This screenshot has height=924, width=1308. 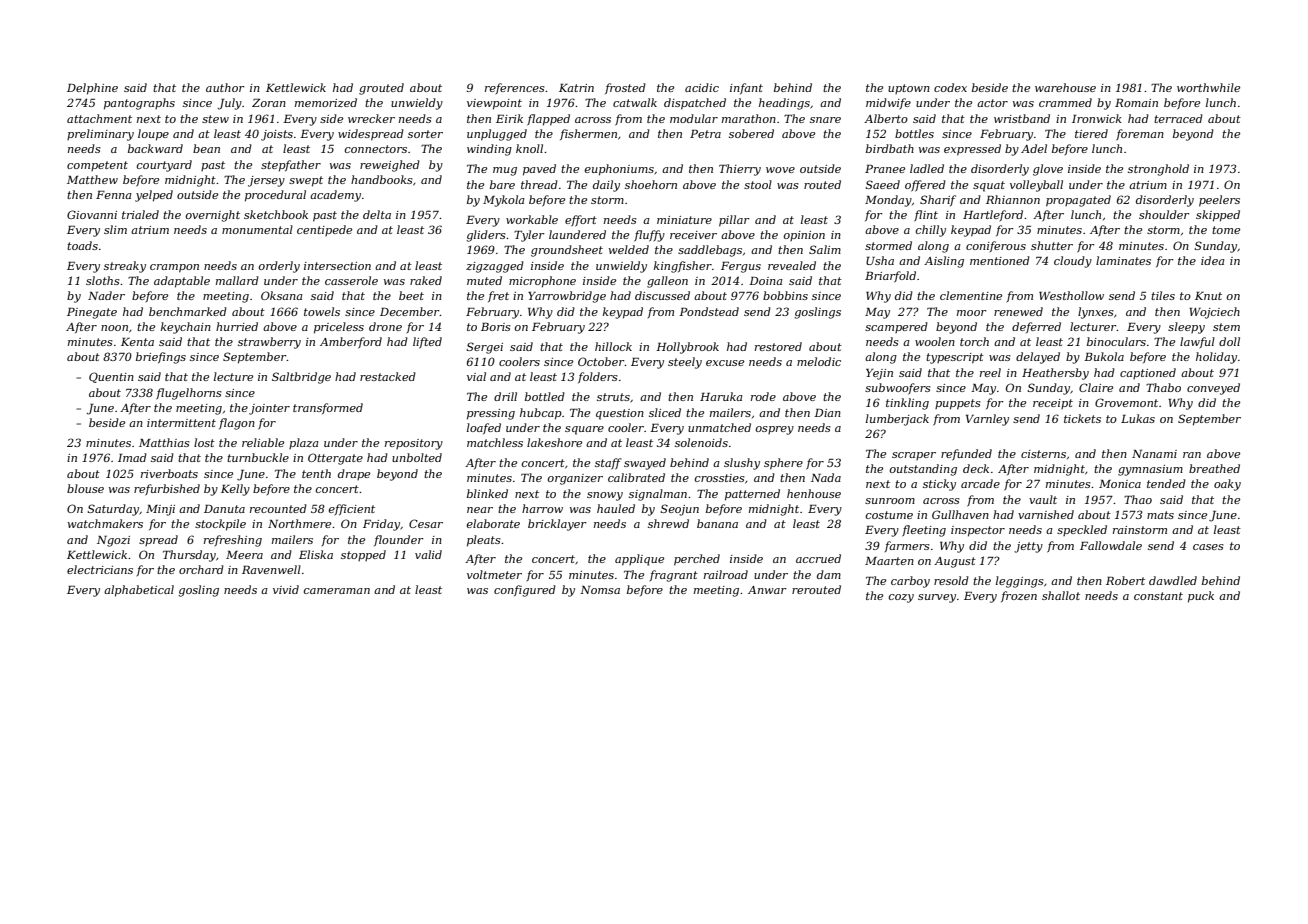 I want to click on Amberford, so click(x=351, y=343).
